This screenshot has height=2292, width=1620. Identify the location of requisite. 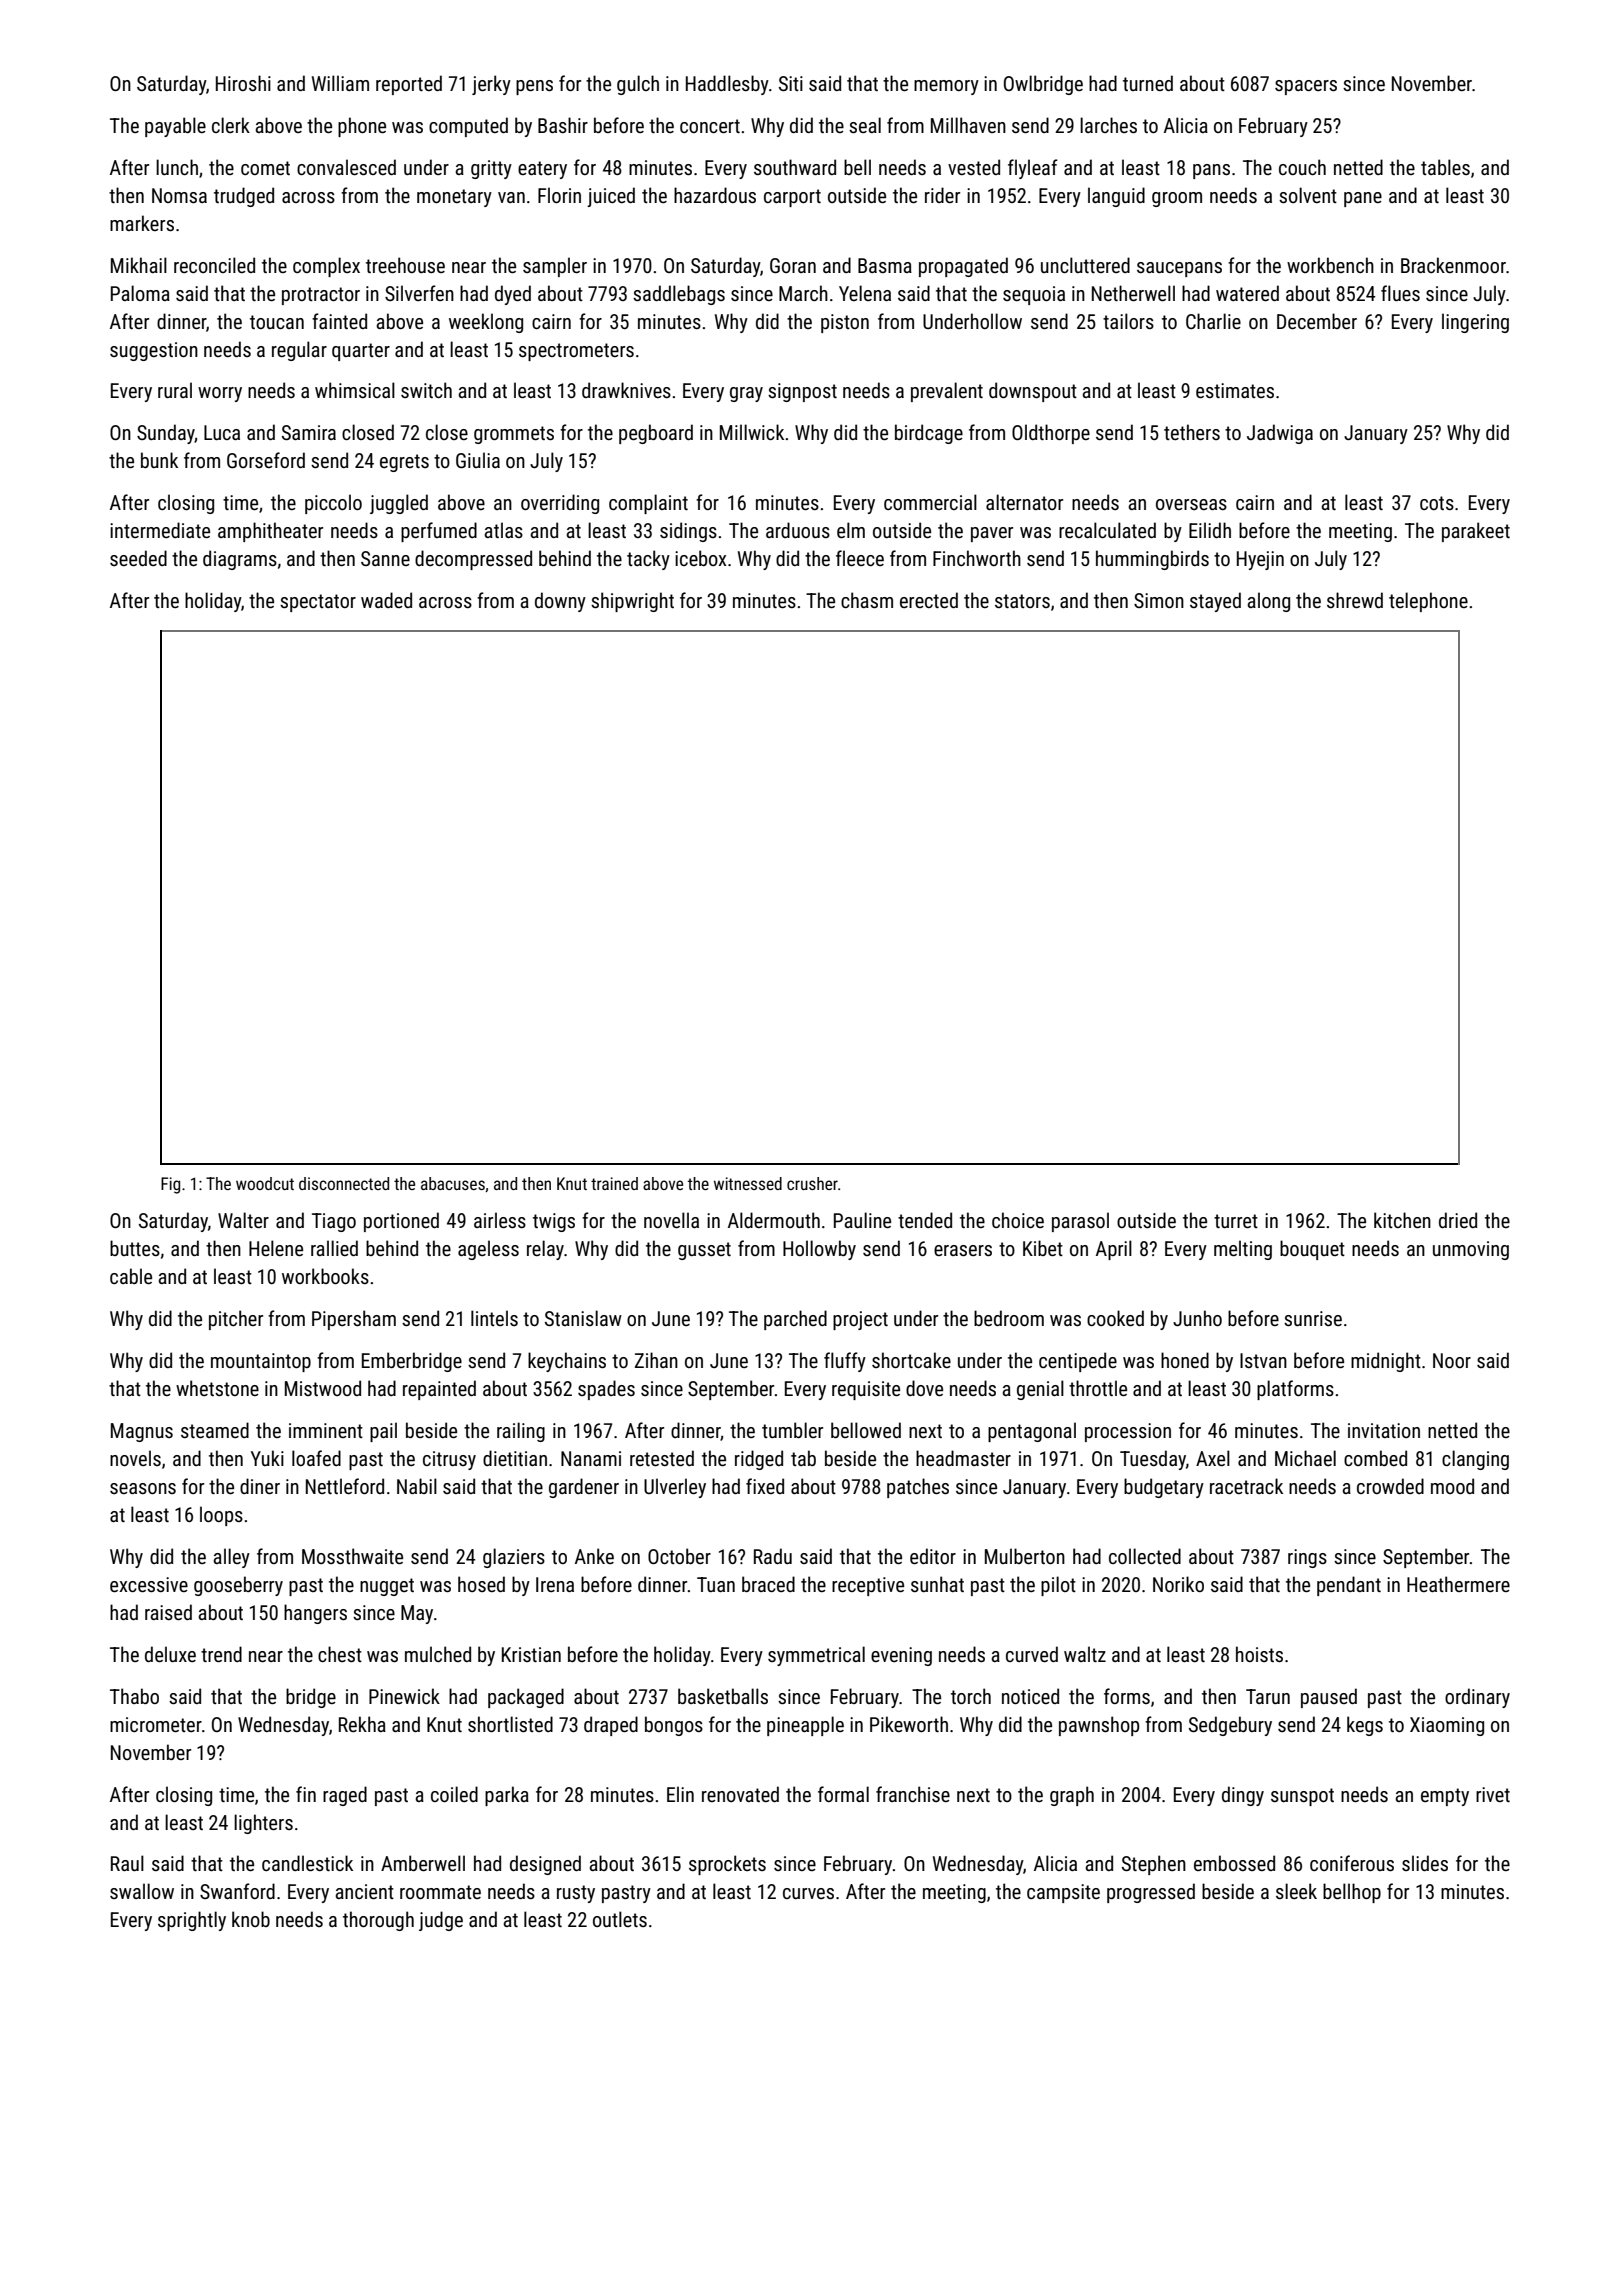
(866, 1390).
